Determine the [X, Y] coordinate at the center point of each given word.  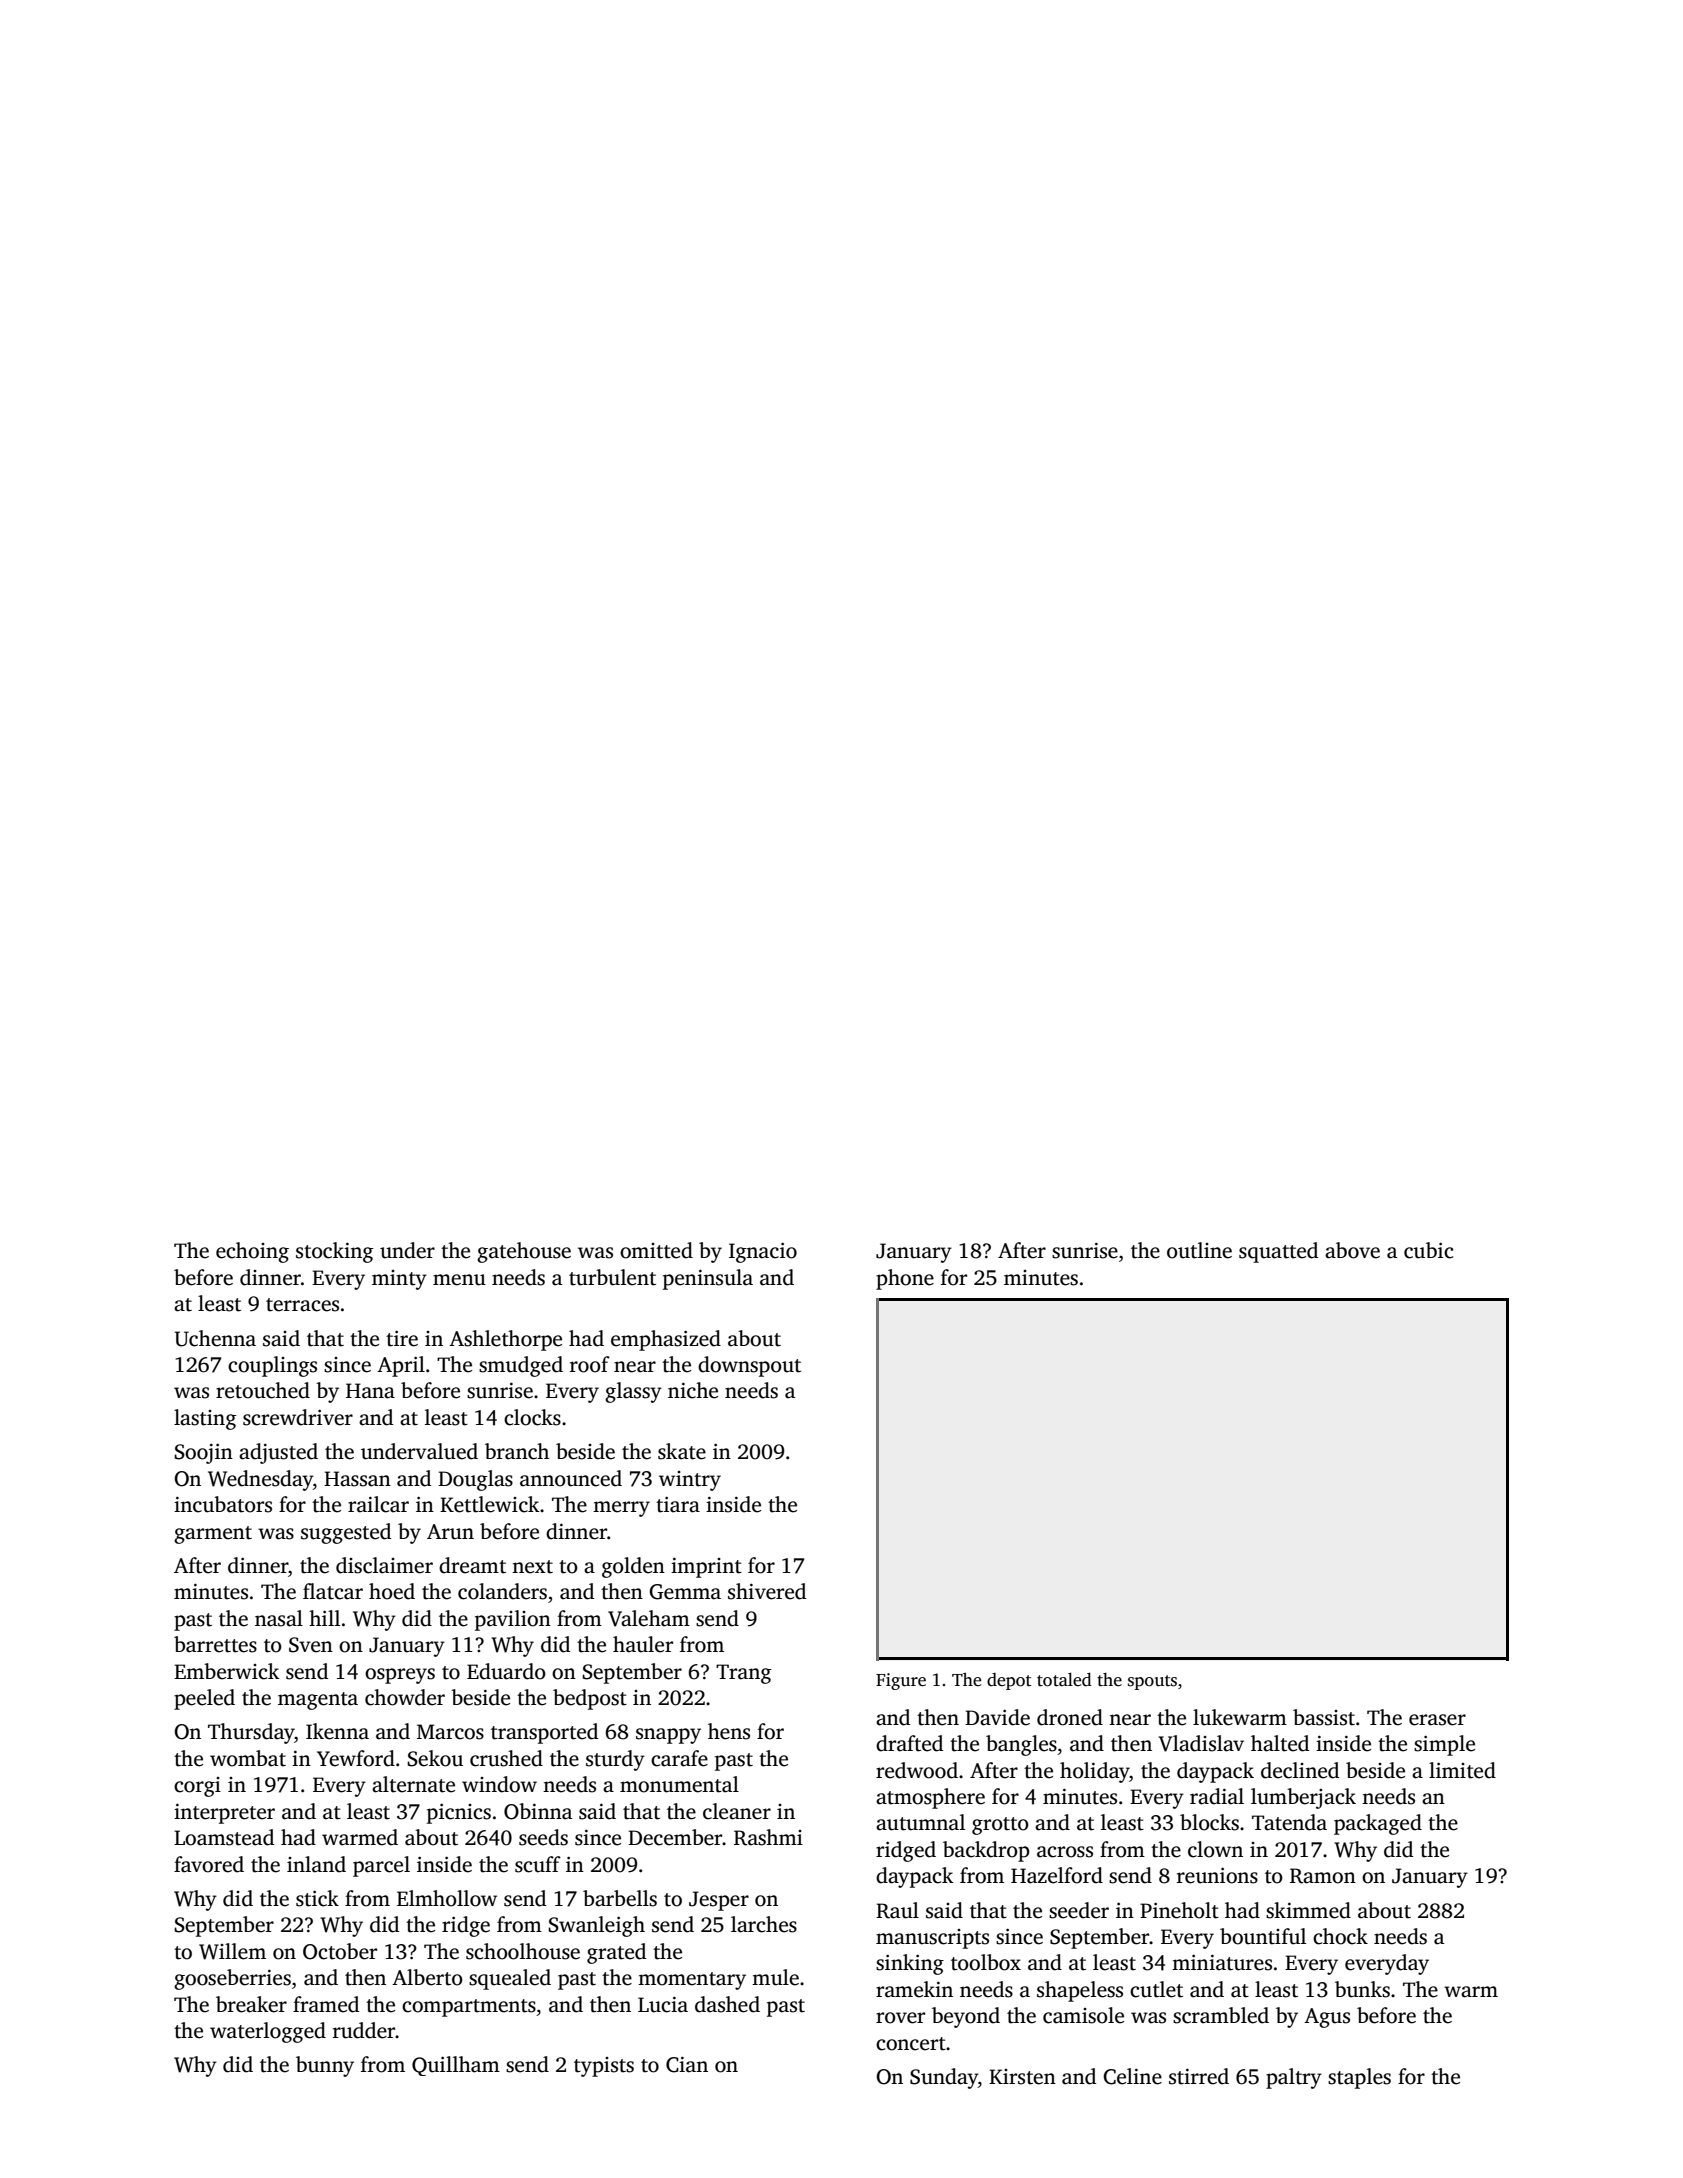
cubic [1428, 1250]
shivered [767, 1591]
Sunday [944, 2078]
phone [905, 1279]
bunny [325, 2066]
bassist [1324, 1717]
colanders [502, 1591]
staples [1359, 2078]
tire [402, 1339]
